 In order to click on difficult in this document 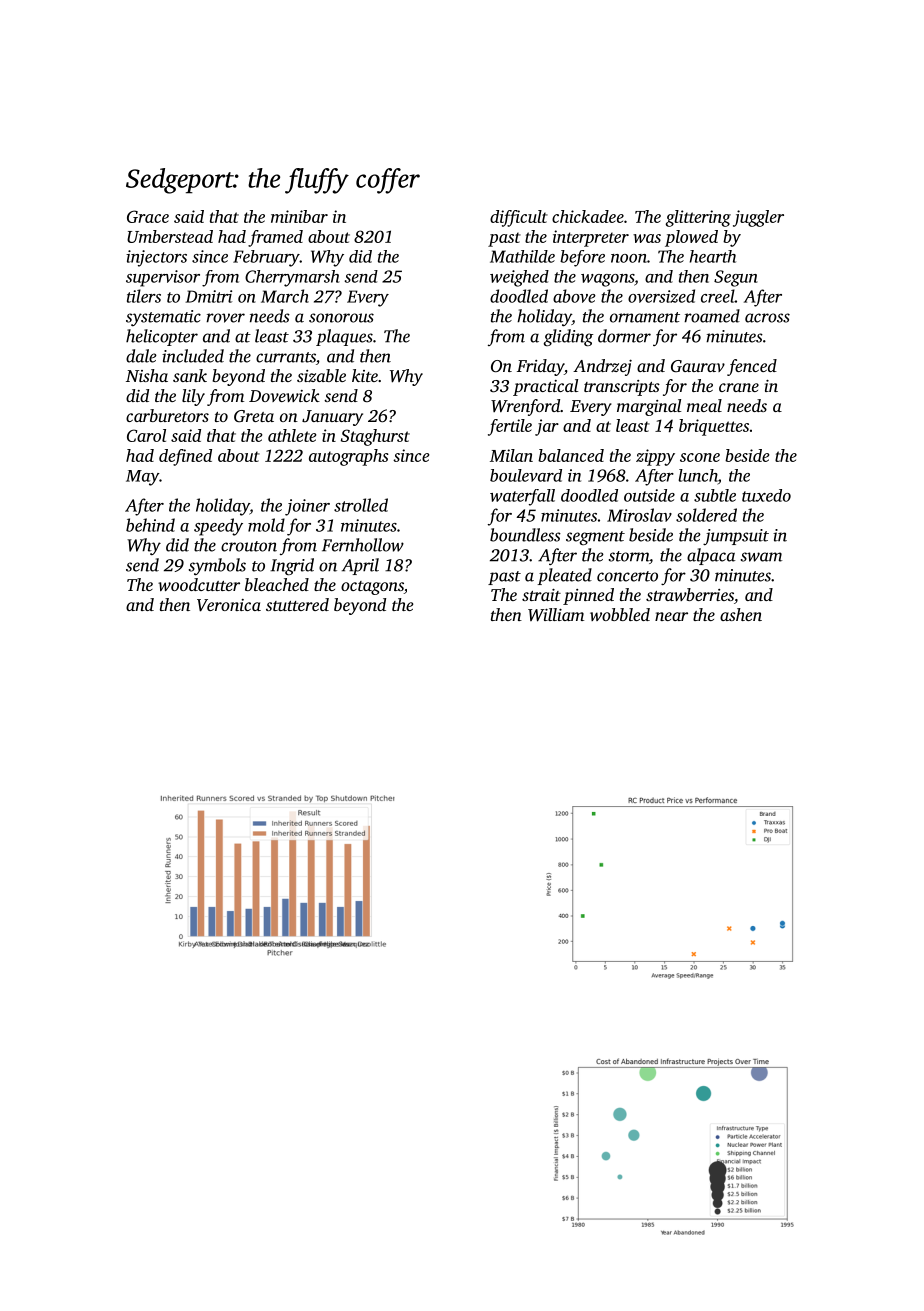, I will do `click(519, 218)`.
